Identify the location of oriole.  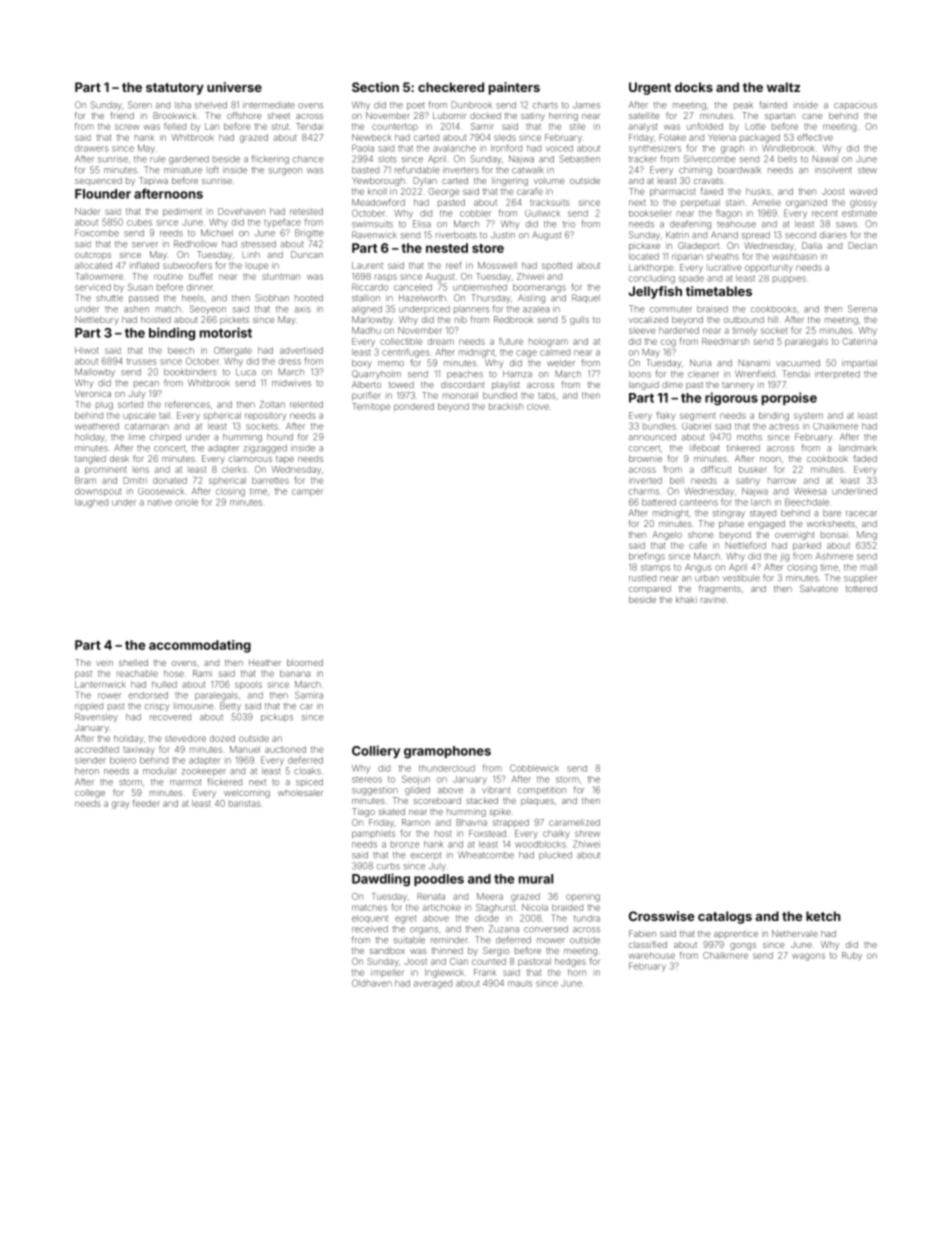
(186, 502).
